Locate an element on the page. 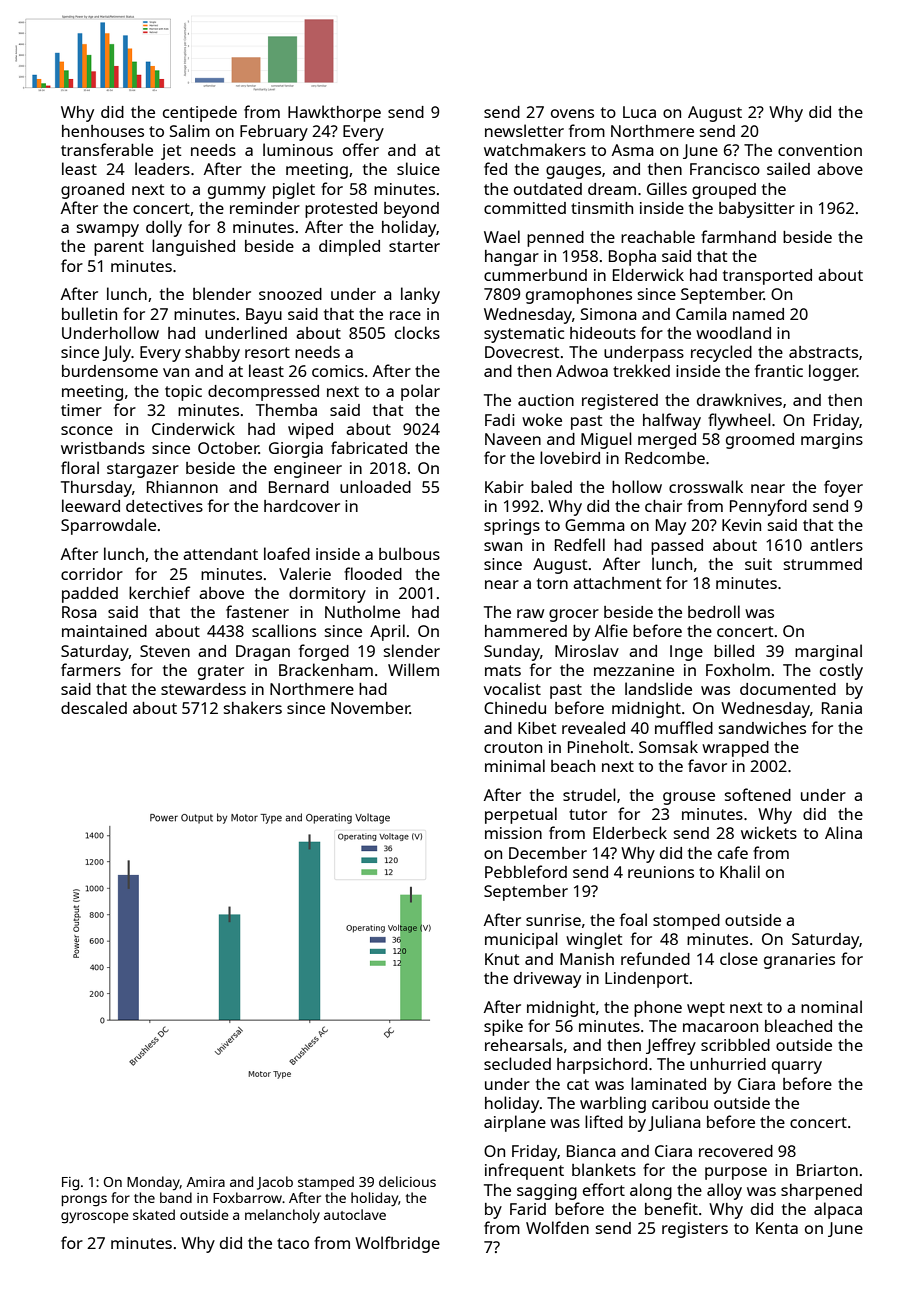 The width and height of the page is (924, 1308). corridor is located at coordinates (92, 574).
